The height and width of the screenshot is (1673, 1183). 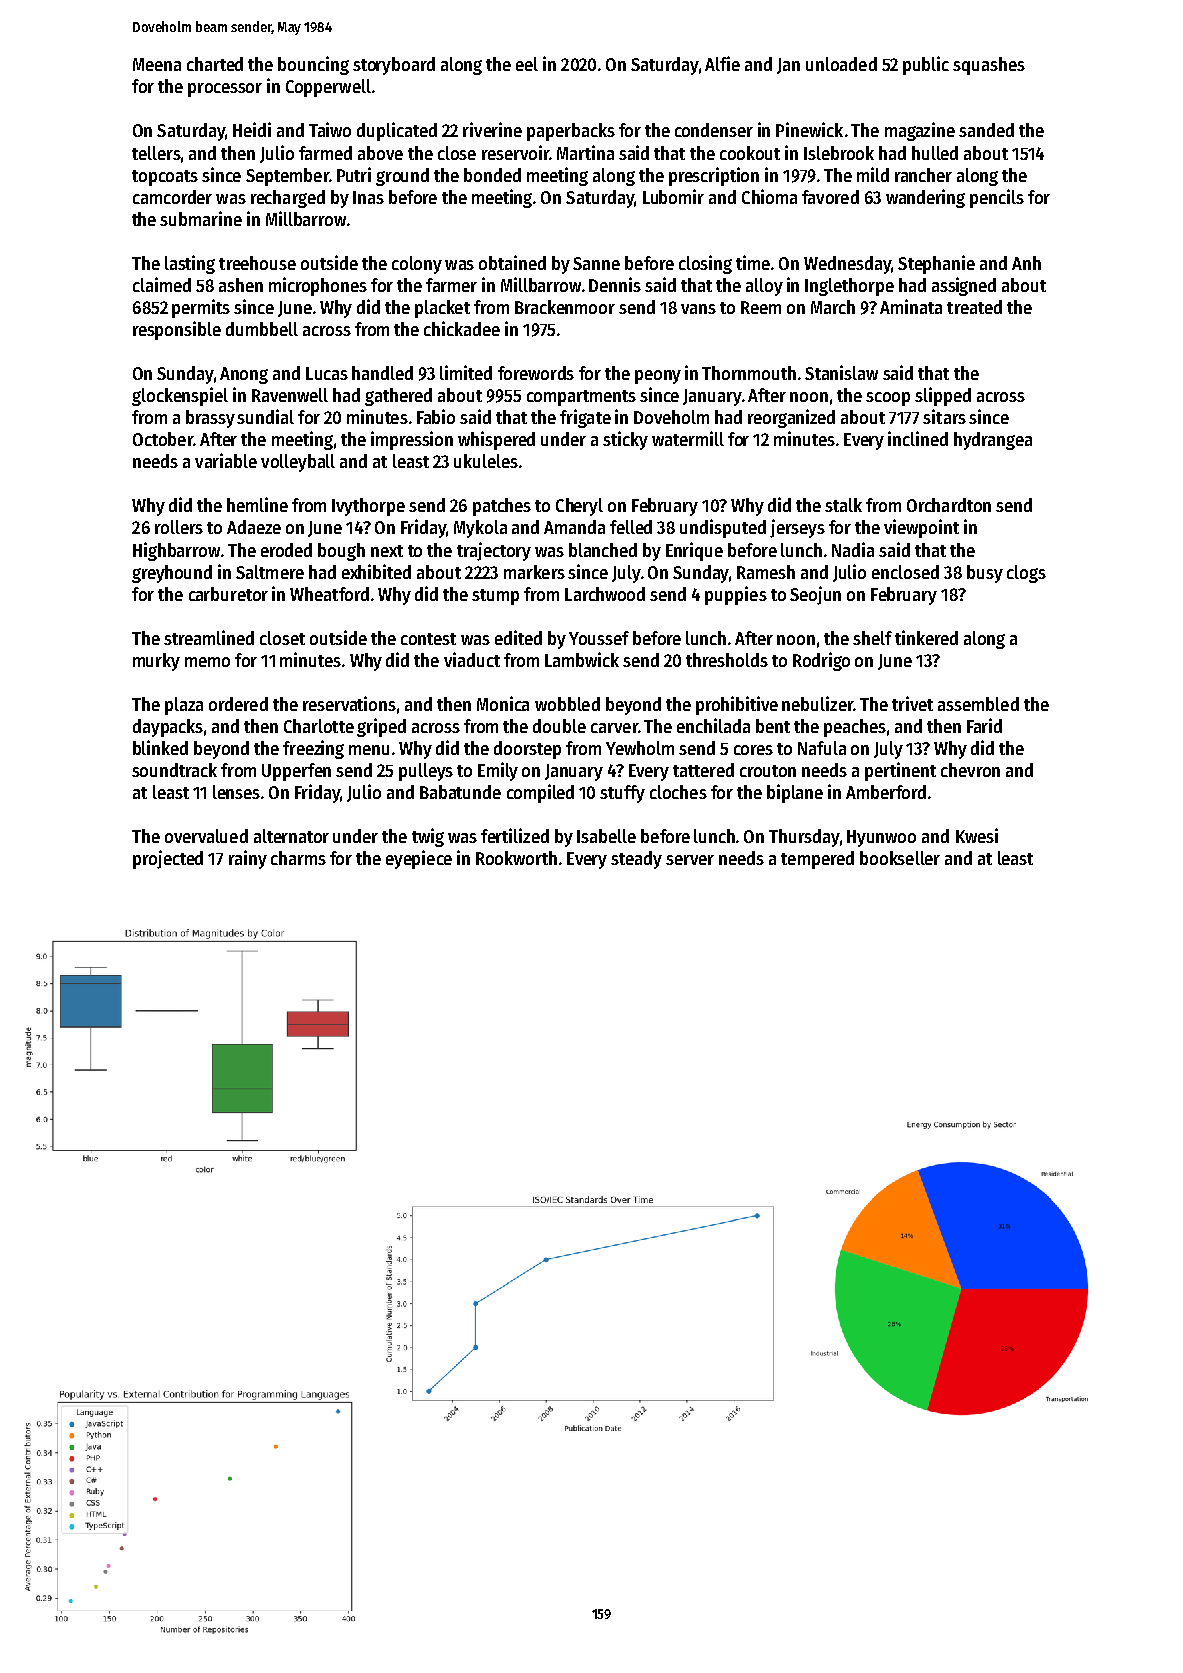 I want to click on unloaded, so click(x=841, y=64).
